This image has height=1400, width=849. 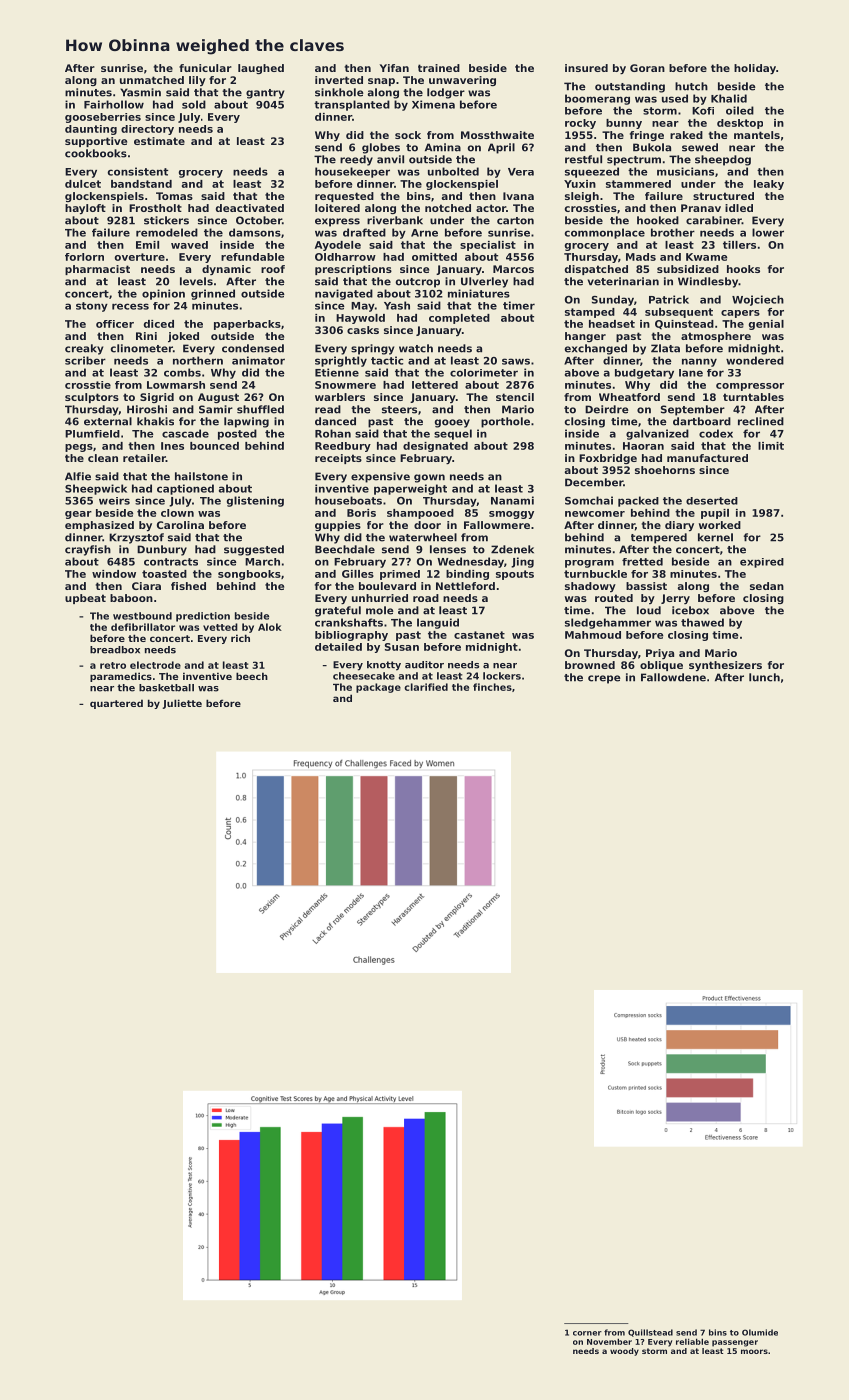 I want to click on cookbooks, so click(x=96, y=153).
